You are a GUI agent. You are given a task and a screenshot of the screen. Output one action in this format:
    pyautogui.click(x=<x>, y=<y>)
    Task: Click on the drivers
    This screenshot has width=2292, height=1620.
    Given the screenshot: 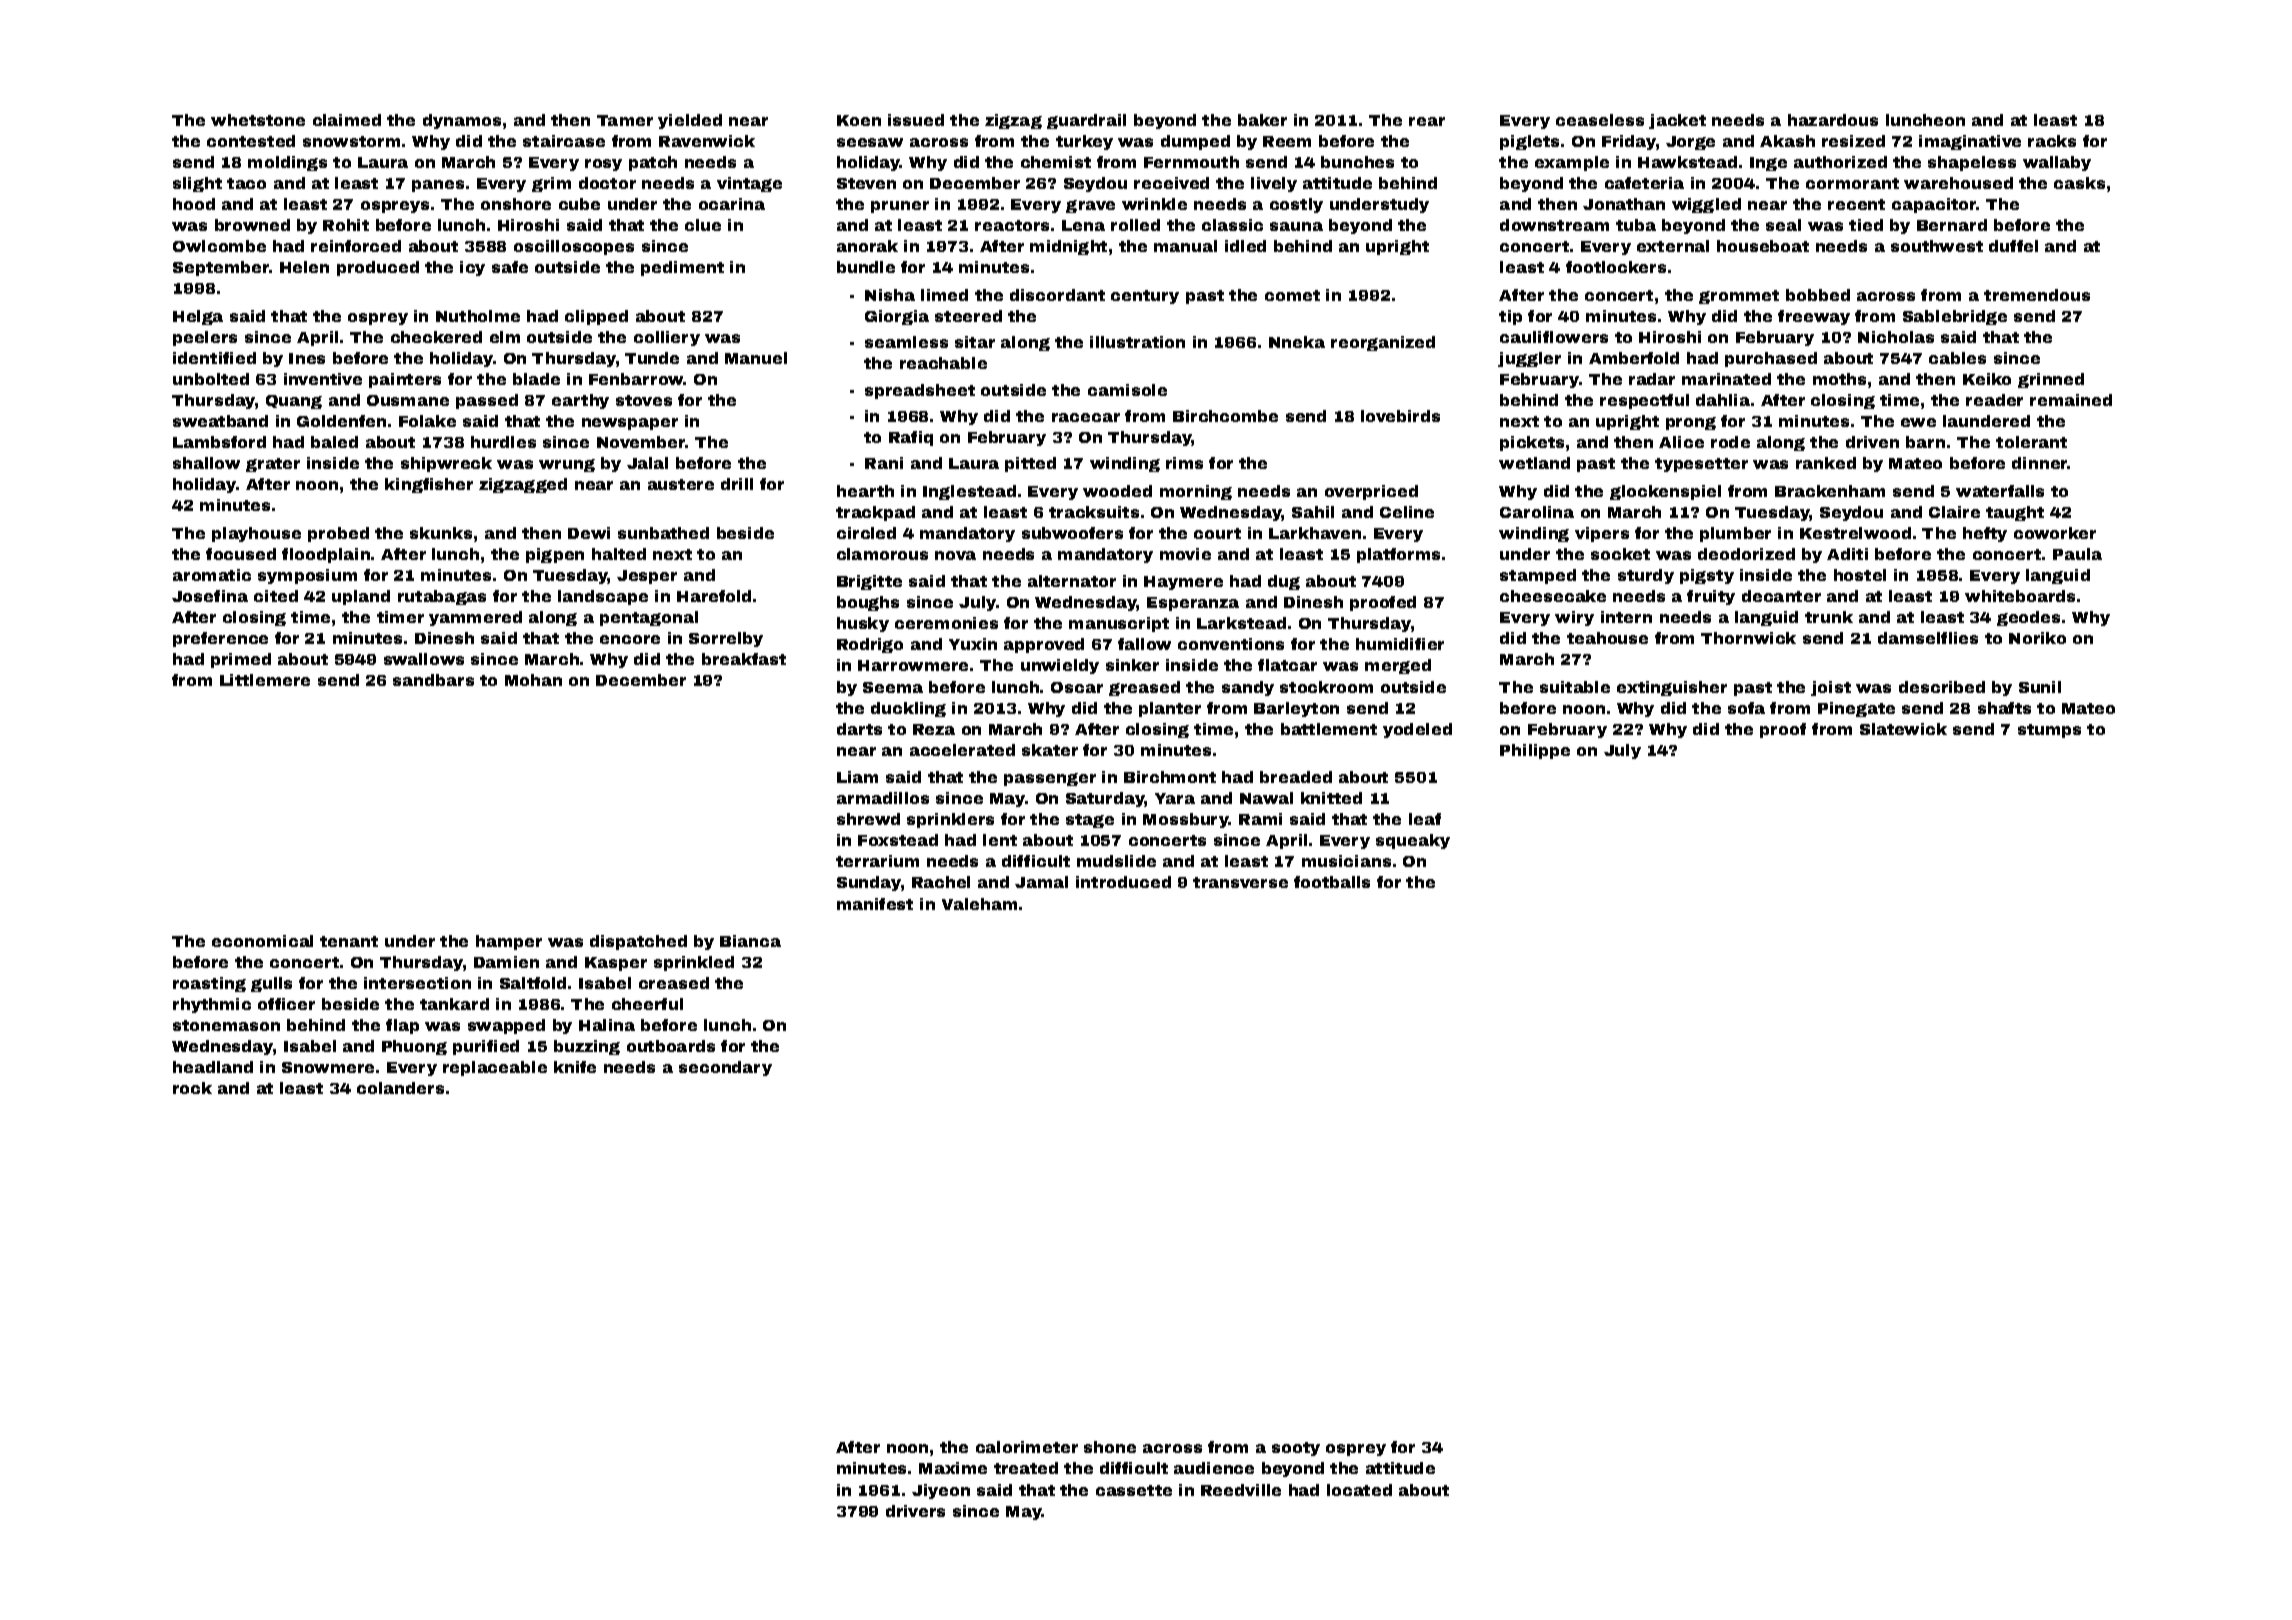 What is the action you would take?
    pyautogui.click(x=915, y=1511)
